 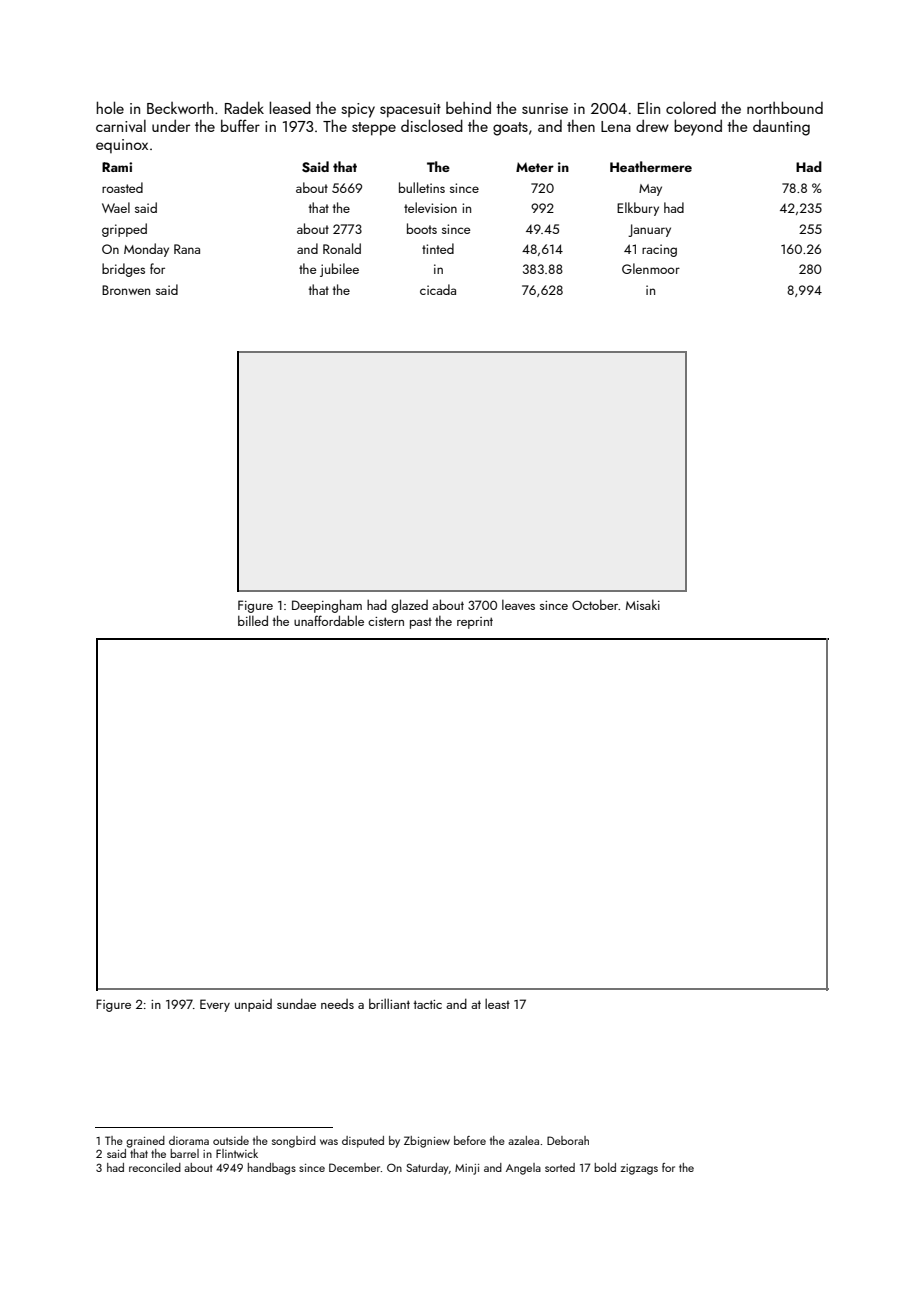 What do you see at coordinates (468, 107) in the screenshot?
I see `behind` at bounding box center [468, 107].
